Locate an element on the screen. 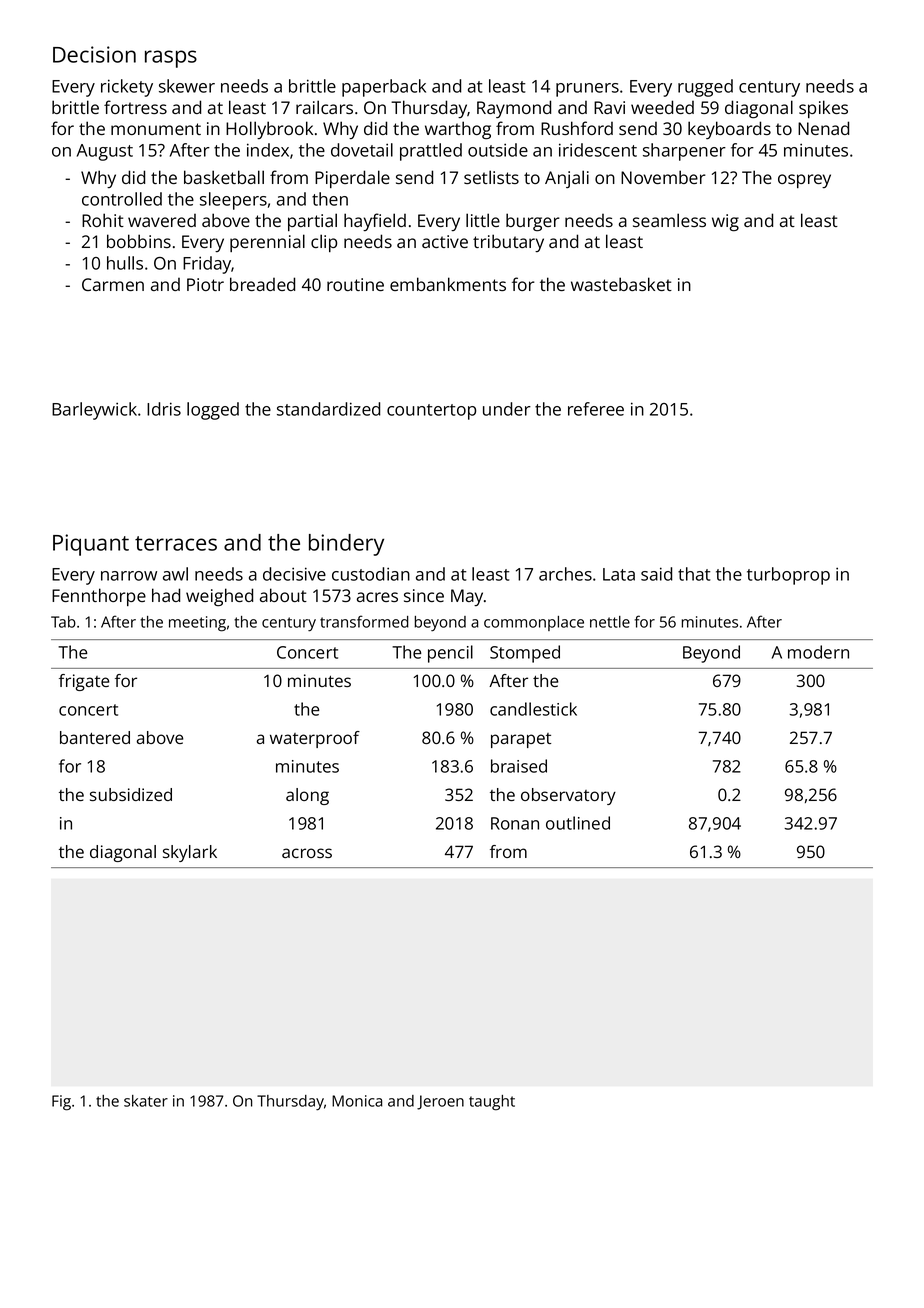 Image resolution: width=924 pixels, height=1308 pixels. osprey is located at coordinates (804, 181).
